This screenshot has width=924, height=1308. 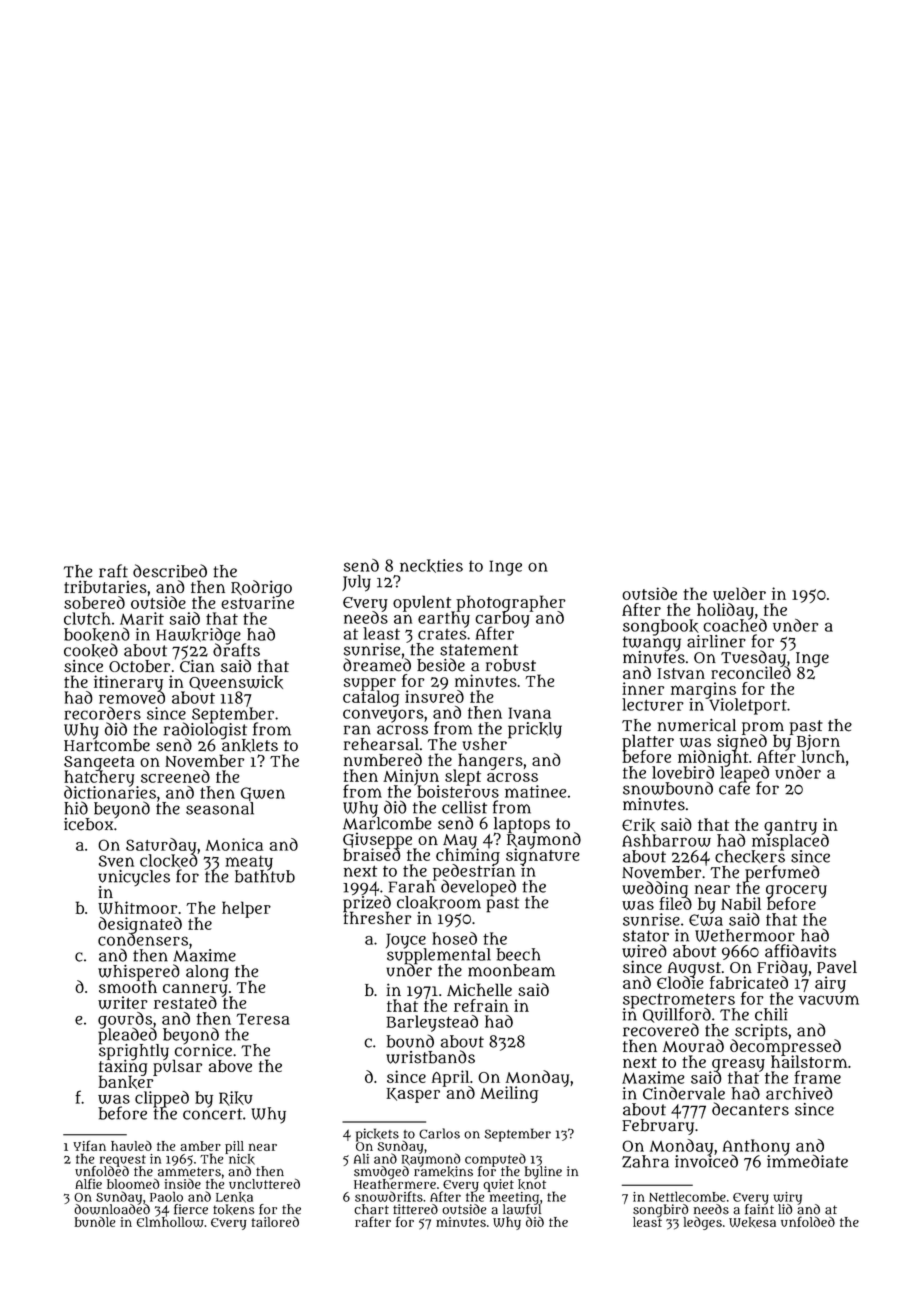 I want to click on neckties, so click(x=431, y=566).
